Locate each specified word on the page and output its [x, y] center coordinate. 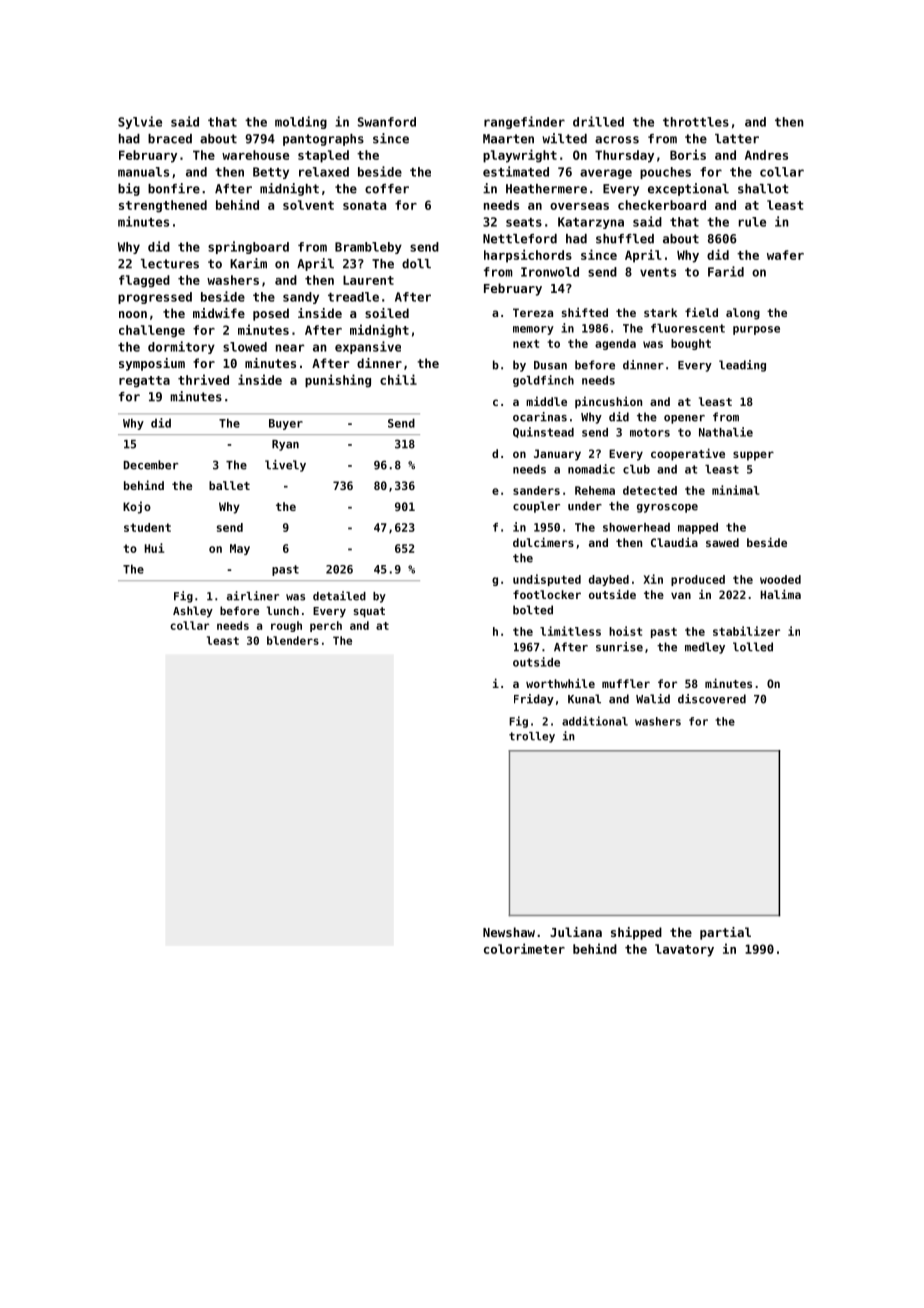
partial [725, 933]
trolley [532, 737]
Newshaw [509, 932]
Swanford [387, 122]
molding [301, 122]
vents [658, 272]
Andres [766, 155]
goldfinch [543, 381]
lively [285, 466]
